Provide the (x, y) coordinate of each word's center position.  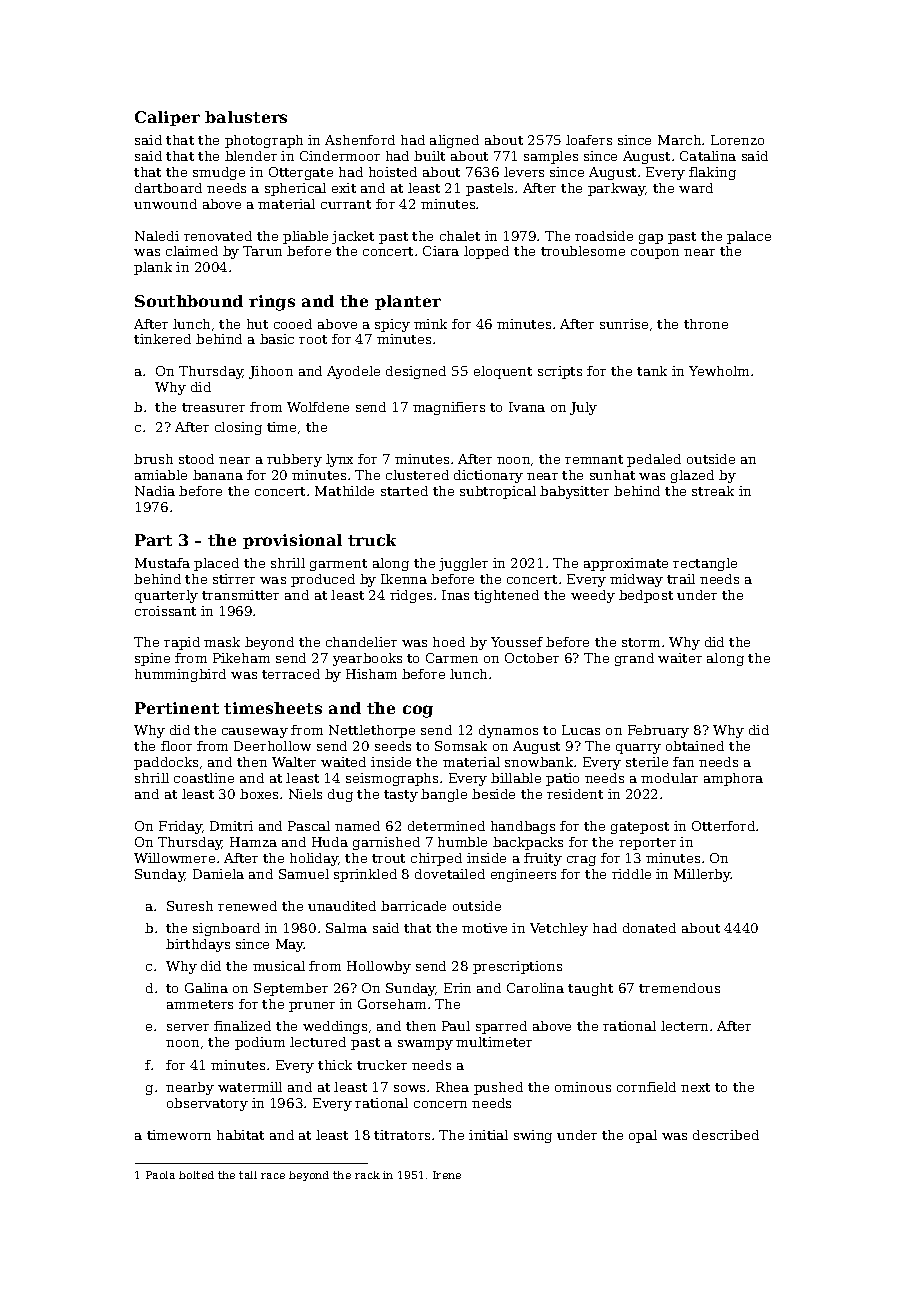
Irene (447, 1175)
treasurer (213, 407)
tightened (506, 596)
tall (248, 1175)
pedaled (654, 460)
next (695, 1087)
